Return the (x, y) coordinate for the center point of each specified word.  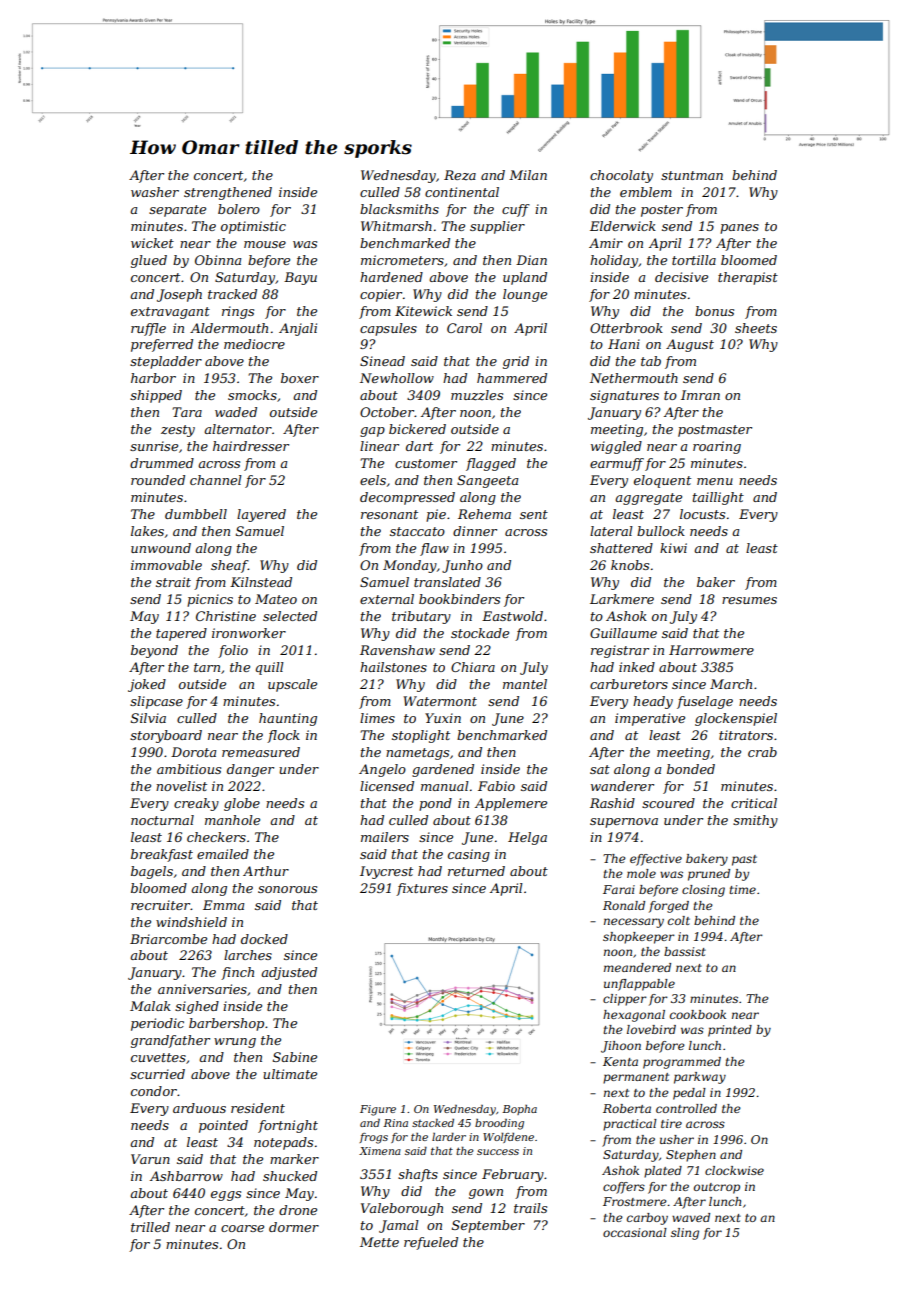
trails (530, 1208)
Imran (700, 395)
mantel (525, 684)
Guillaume (623, 633)
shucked (290, 1176)
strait (173, 582)
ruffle (148, 329)
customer (426, 463)
